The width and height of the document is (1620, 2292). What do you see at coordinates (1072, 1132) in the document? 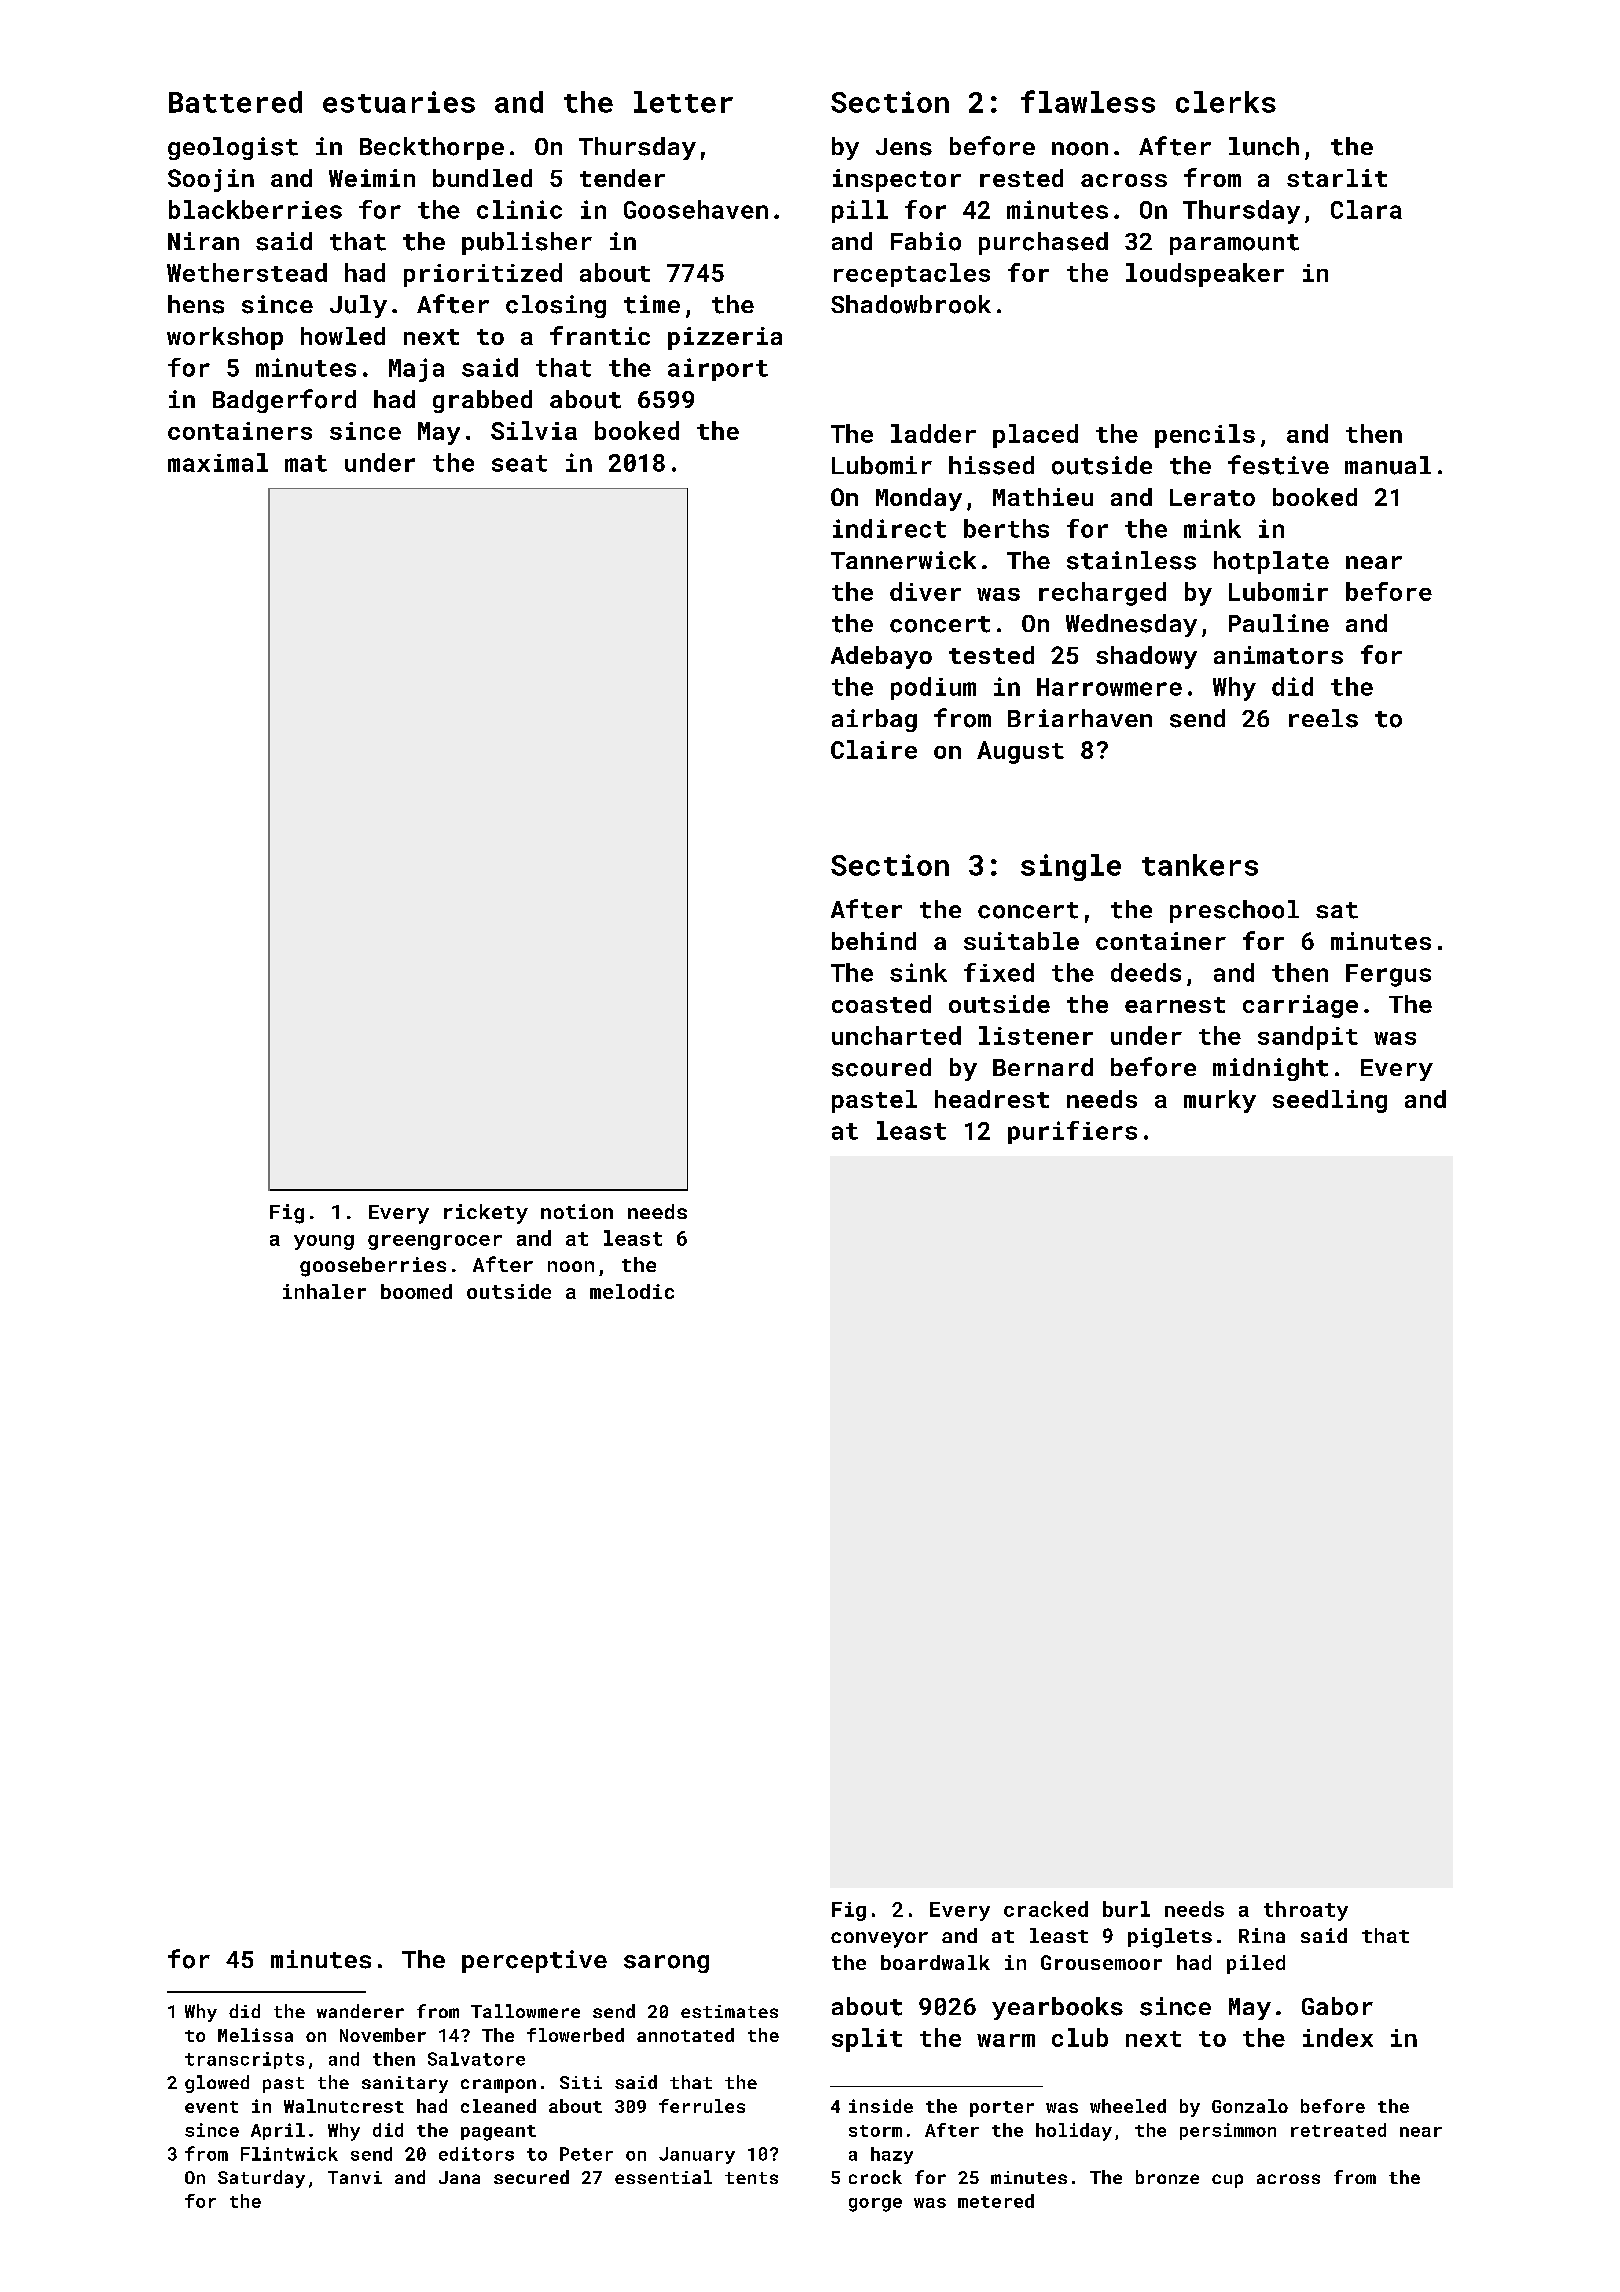
I see `purifiers` at bounding box center [1072, 1132].
